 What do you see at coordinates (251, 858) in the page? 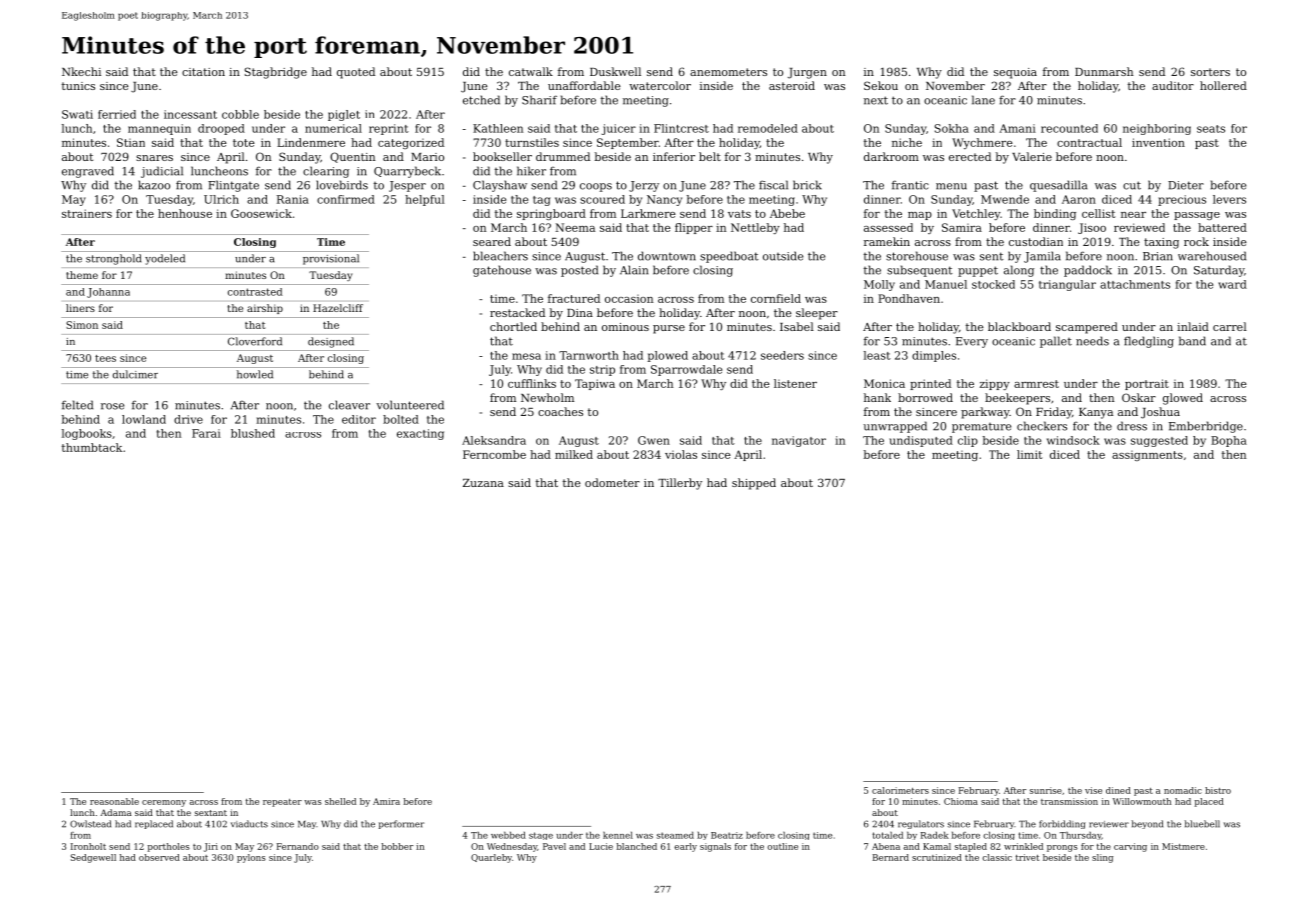
I see `pylons` at bounding box center [251, 858].
